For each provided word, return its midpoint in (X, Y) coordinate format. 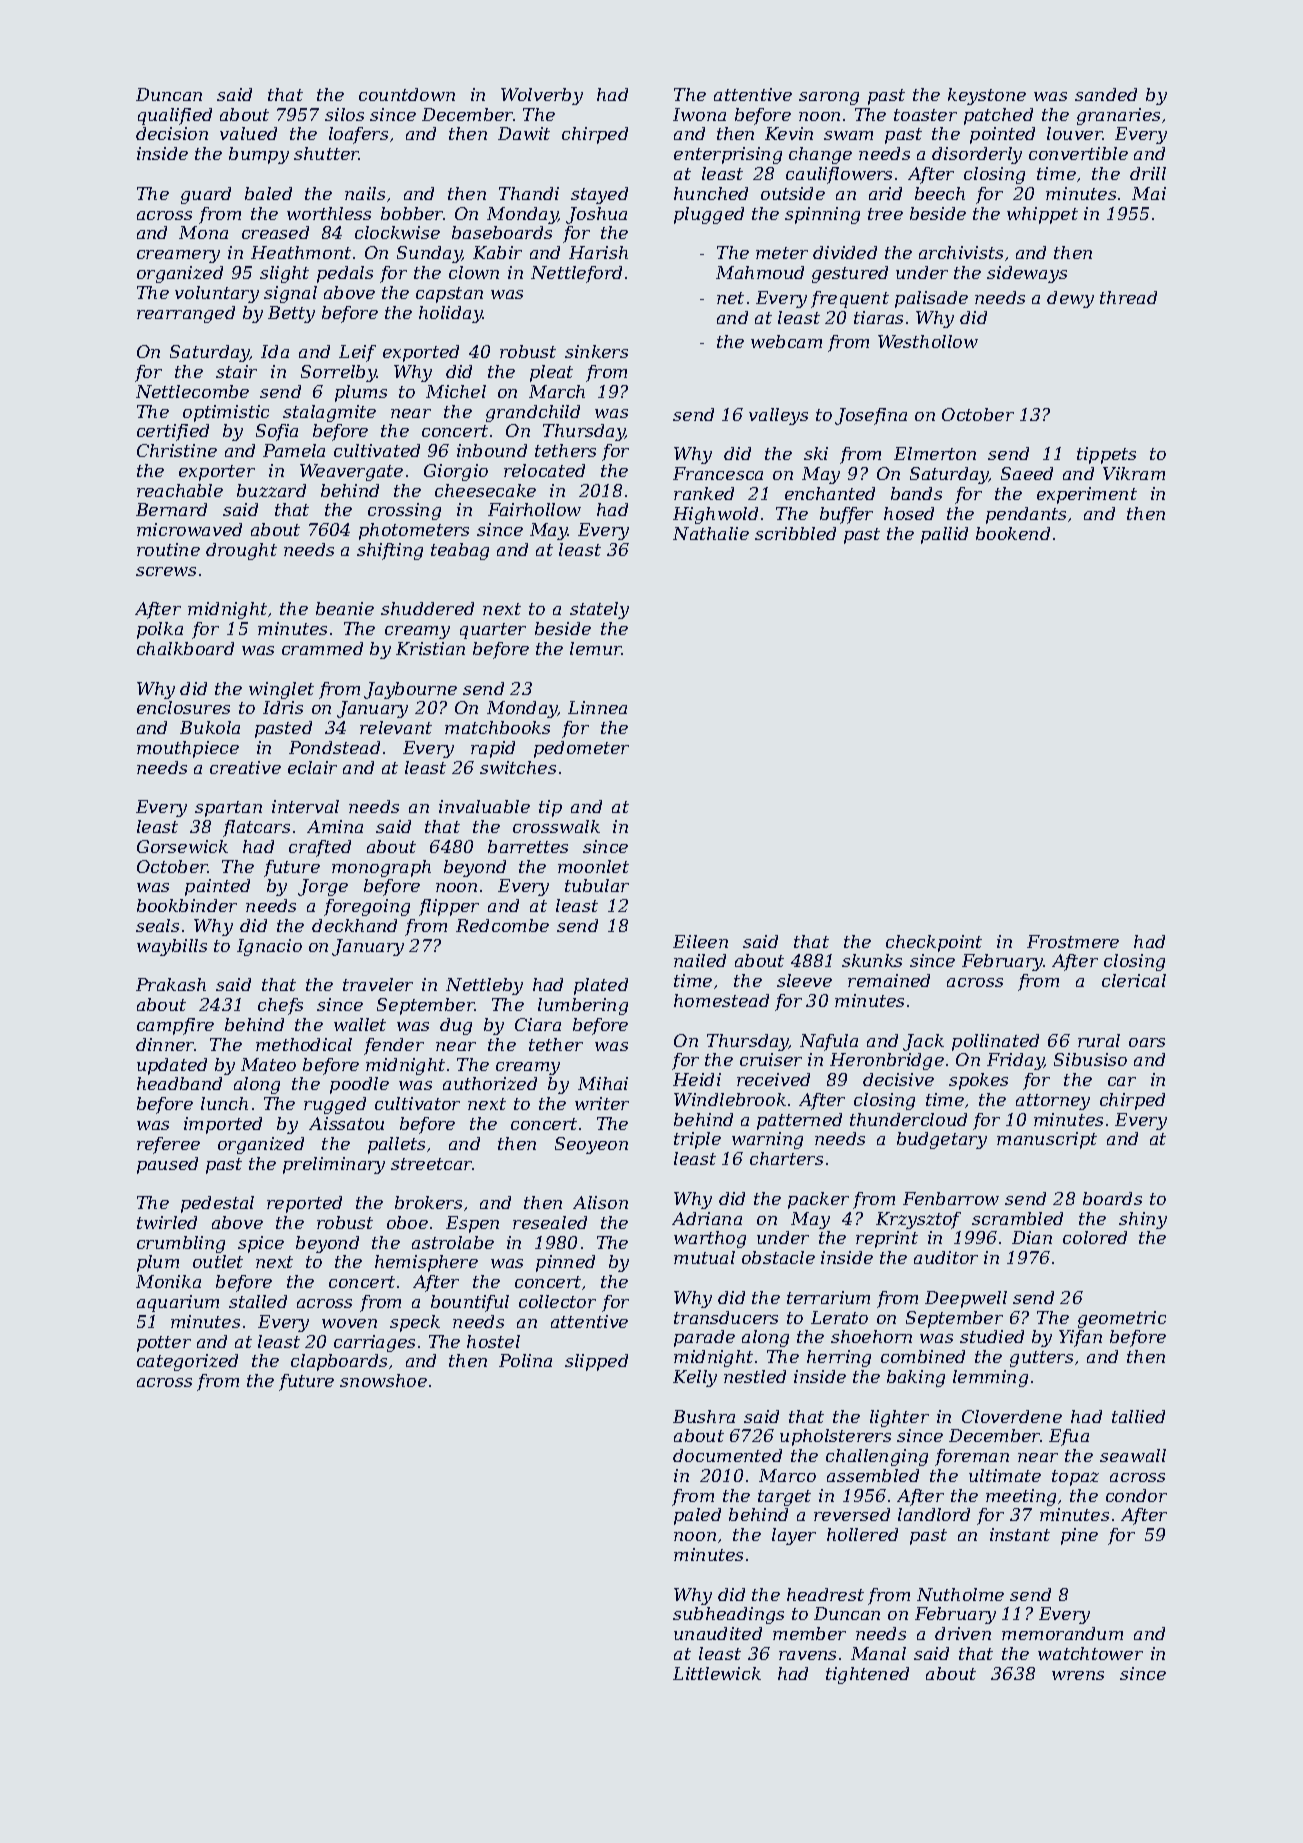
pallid (944, 535)
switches (518, 767)
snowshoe (383, 1380)
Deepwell (966, 1299)
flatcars (256, 828)
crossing (404, 511)
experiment (1087, 495)
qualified (175, 116)
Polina (525, 1360)
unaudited (718, 1633)
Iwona (699, 114)
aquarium (178, 1303)
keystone (987, 96)
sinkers (596, 351)
